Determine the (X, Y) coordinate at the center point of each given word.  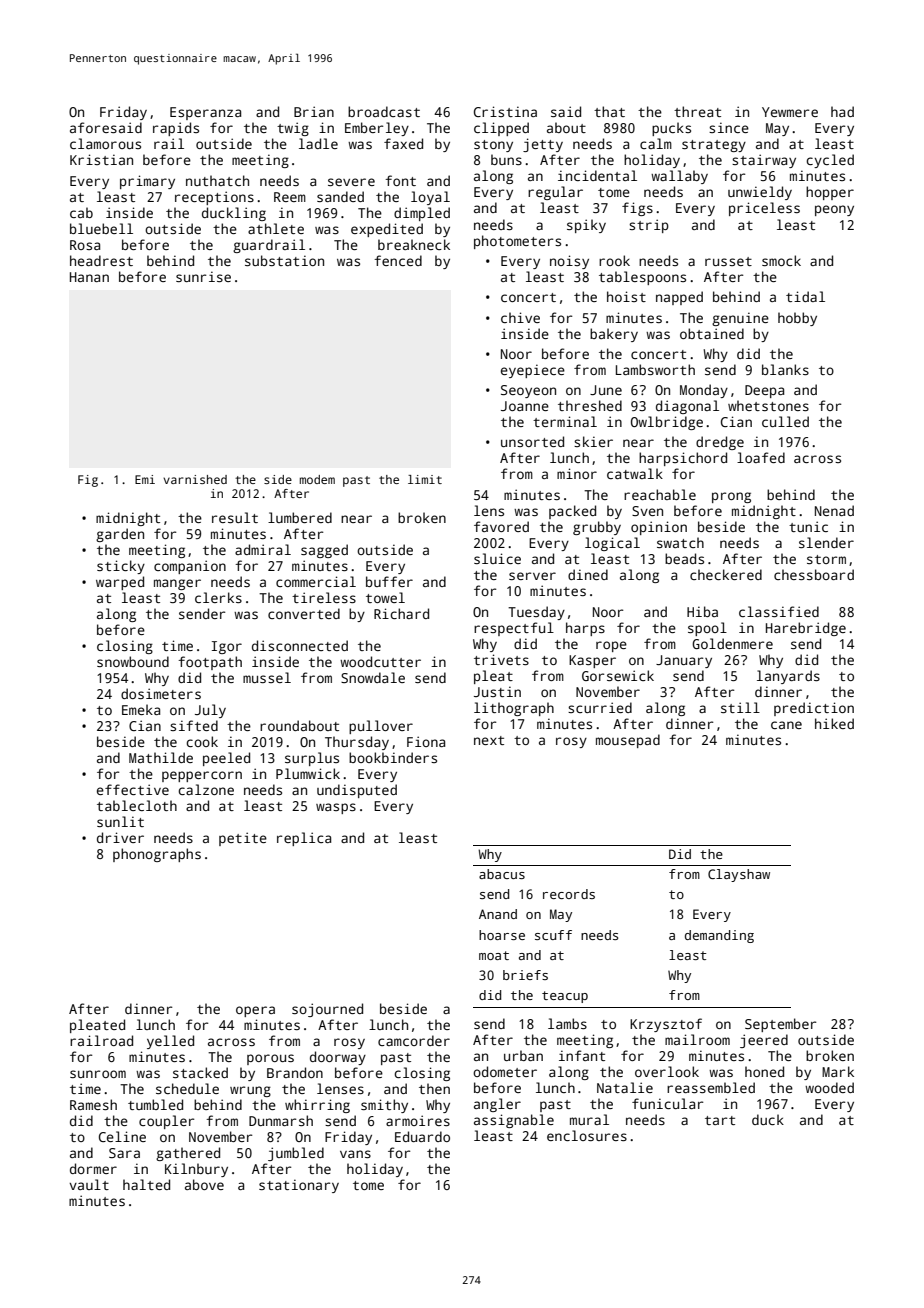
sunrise (203, 276)
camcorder (414, 1040)
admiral (263, 549)
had (842, 111)
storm (826, 559)
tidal (805, 296)
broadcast (384, 111)
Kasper (592, 661)
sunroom (98, 1074)
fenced (398, 260)
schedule (187, 1088)
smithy (384, 1106)
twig (293, 129)
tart (720, 1120)
